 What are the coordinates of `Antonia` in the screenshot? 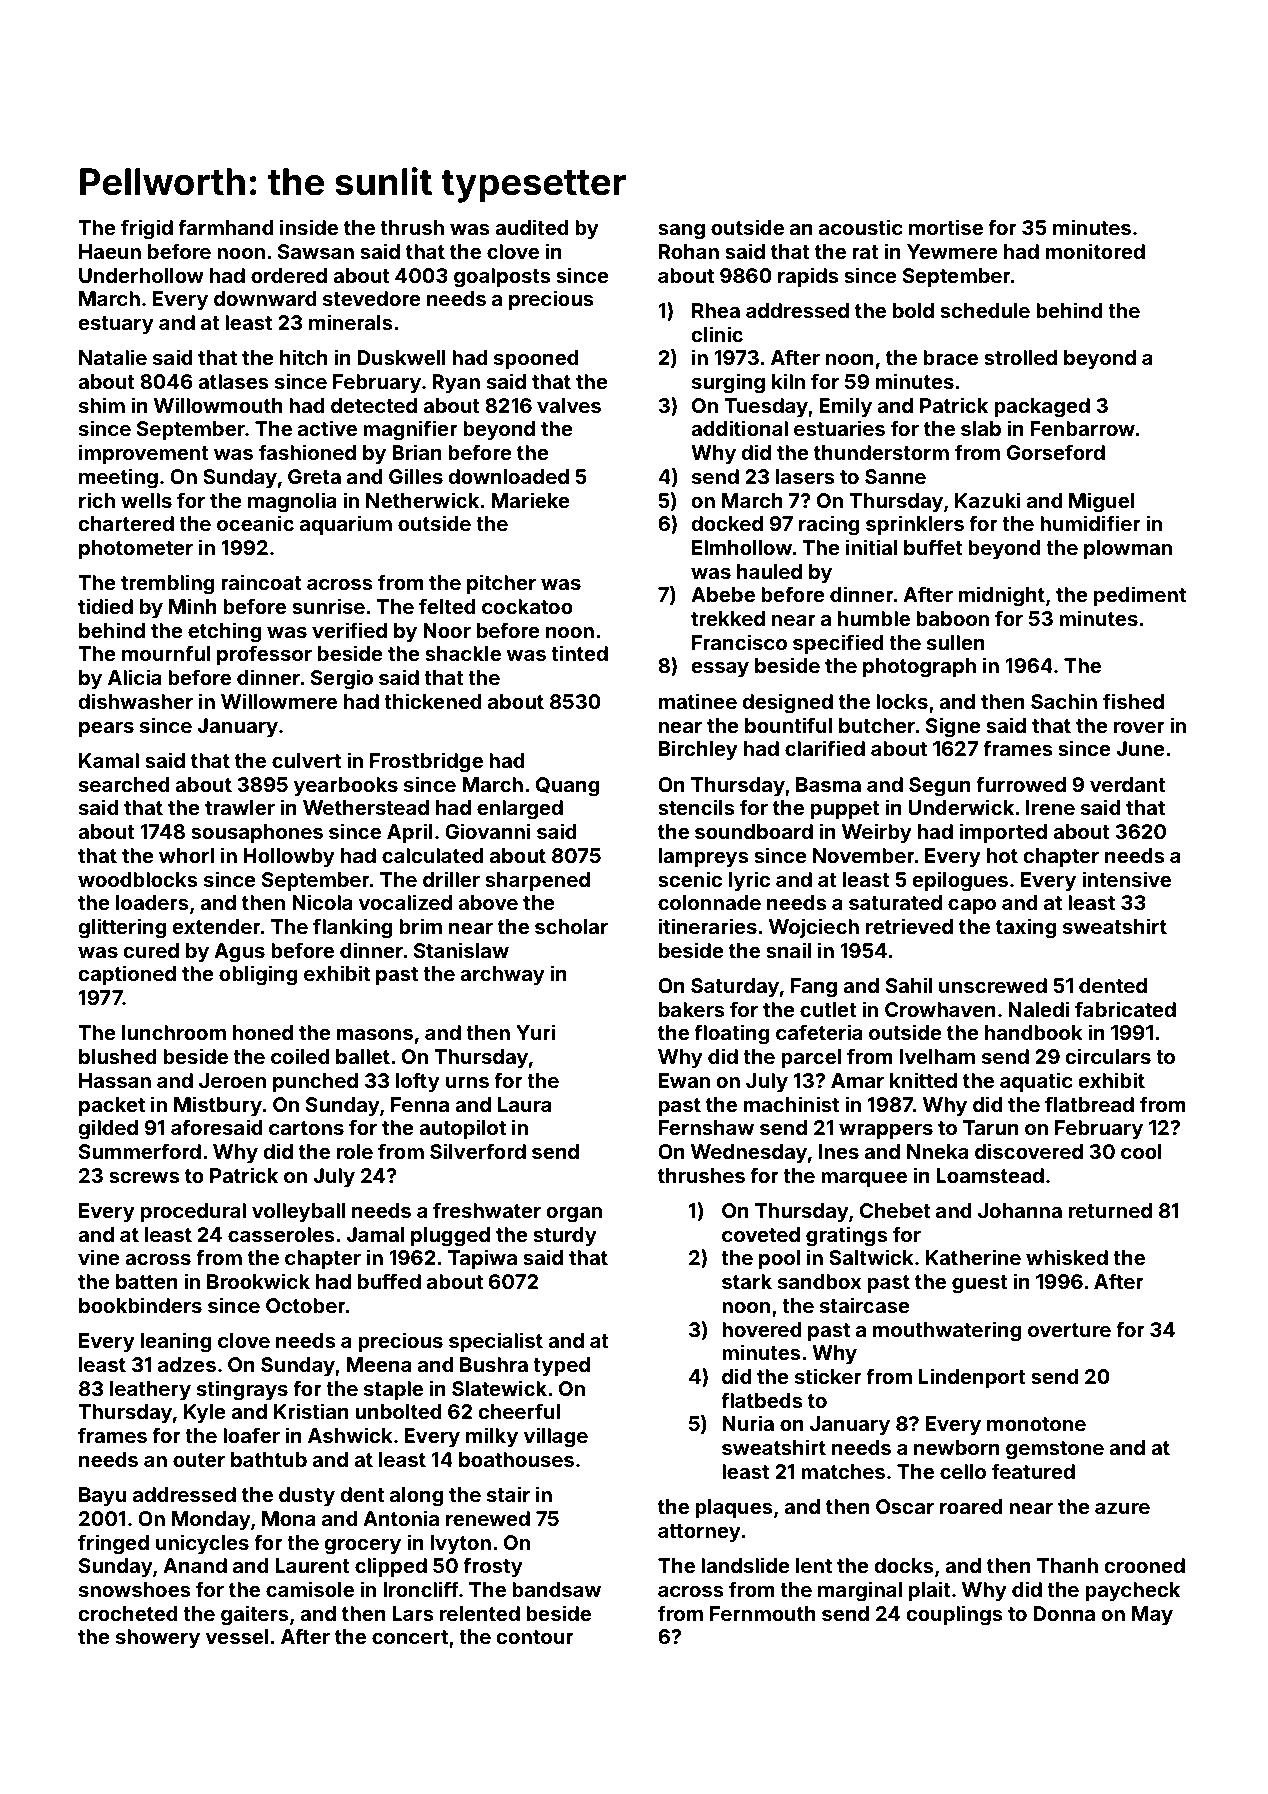 It's located at (401, 1518).
